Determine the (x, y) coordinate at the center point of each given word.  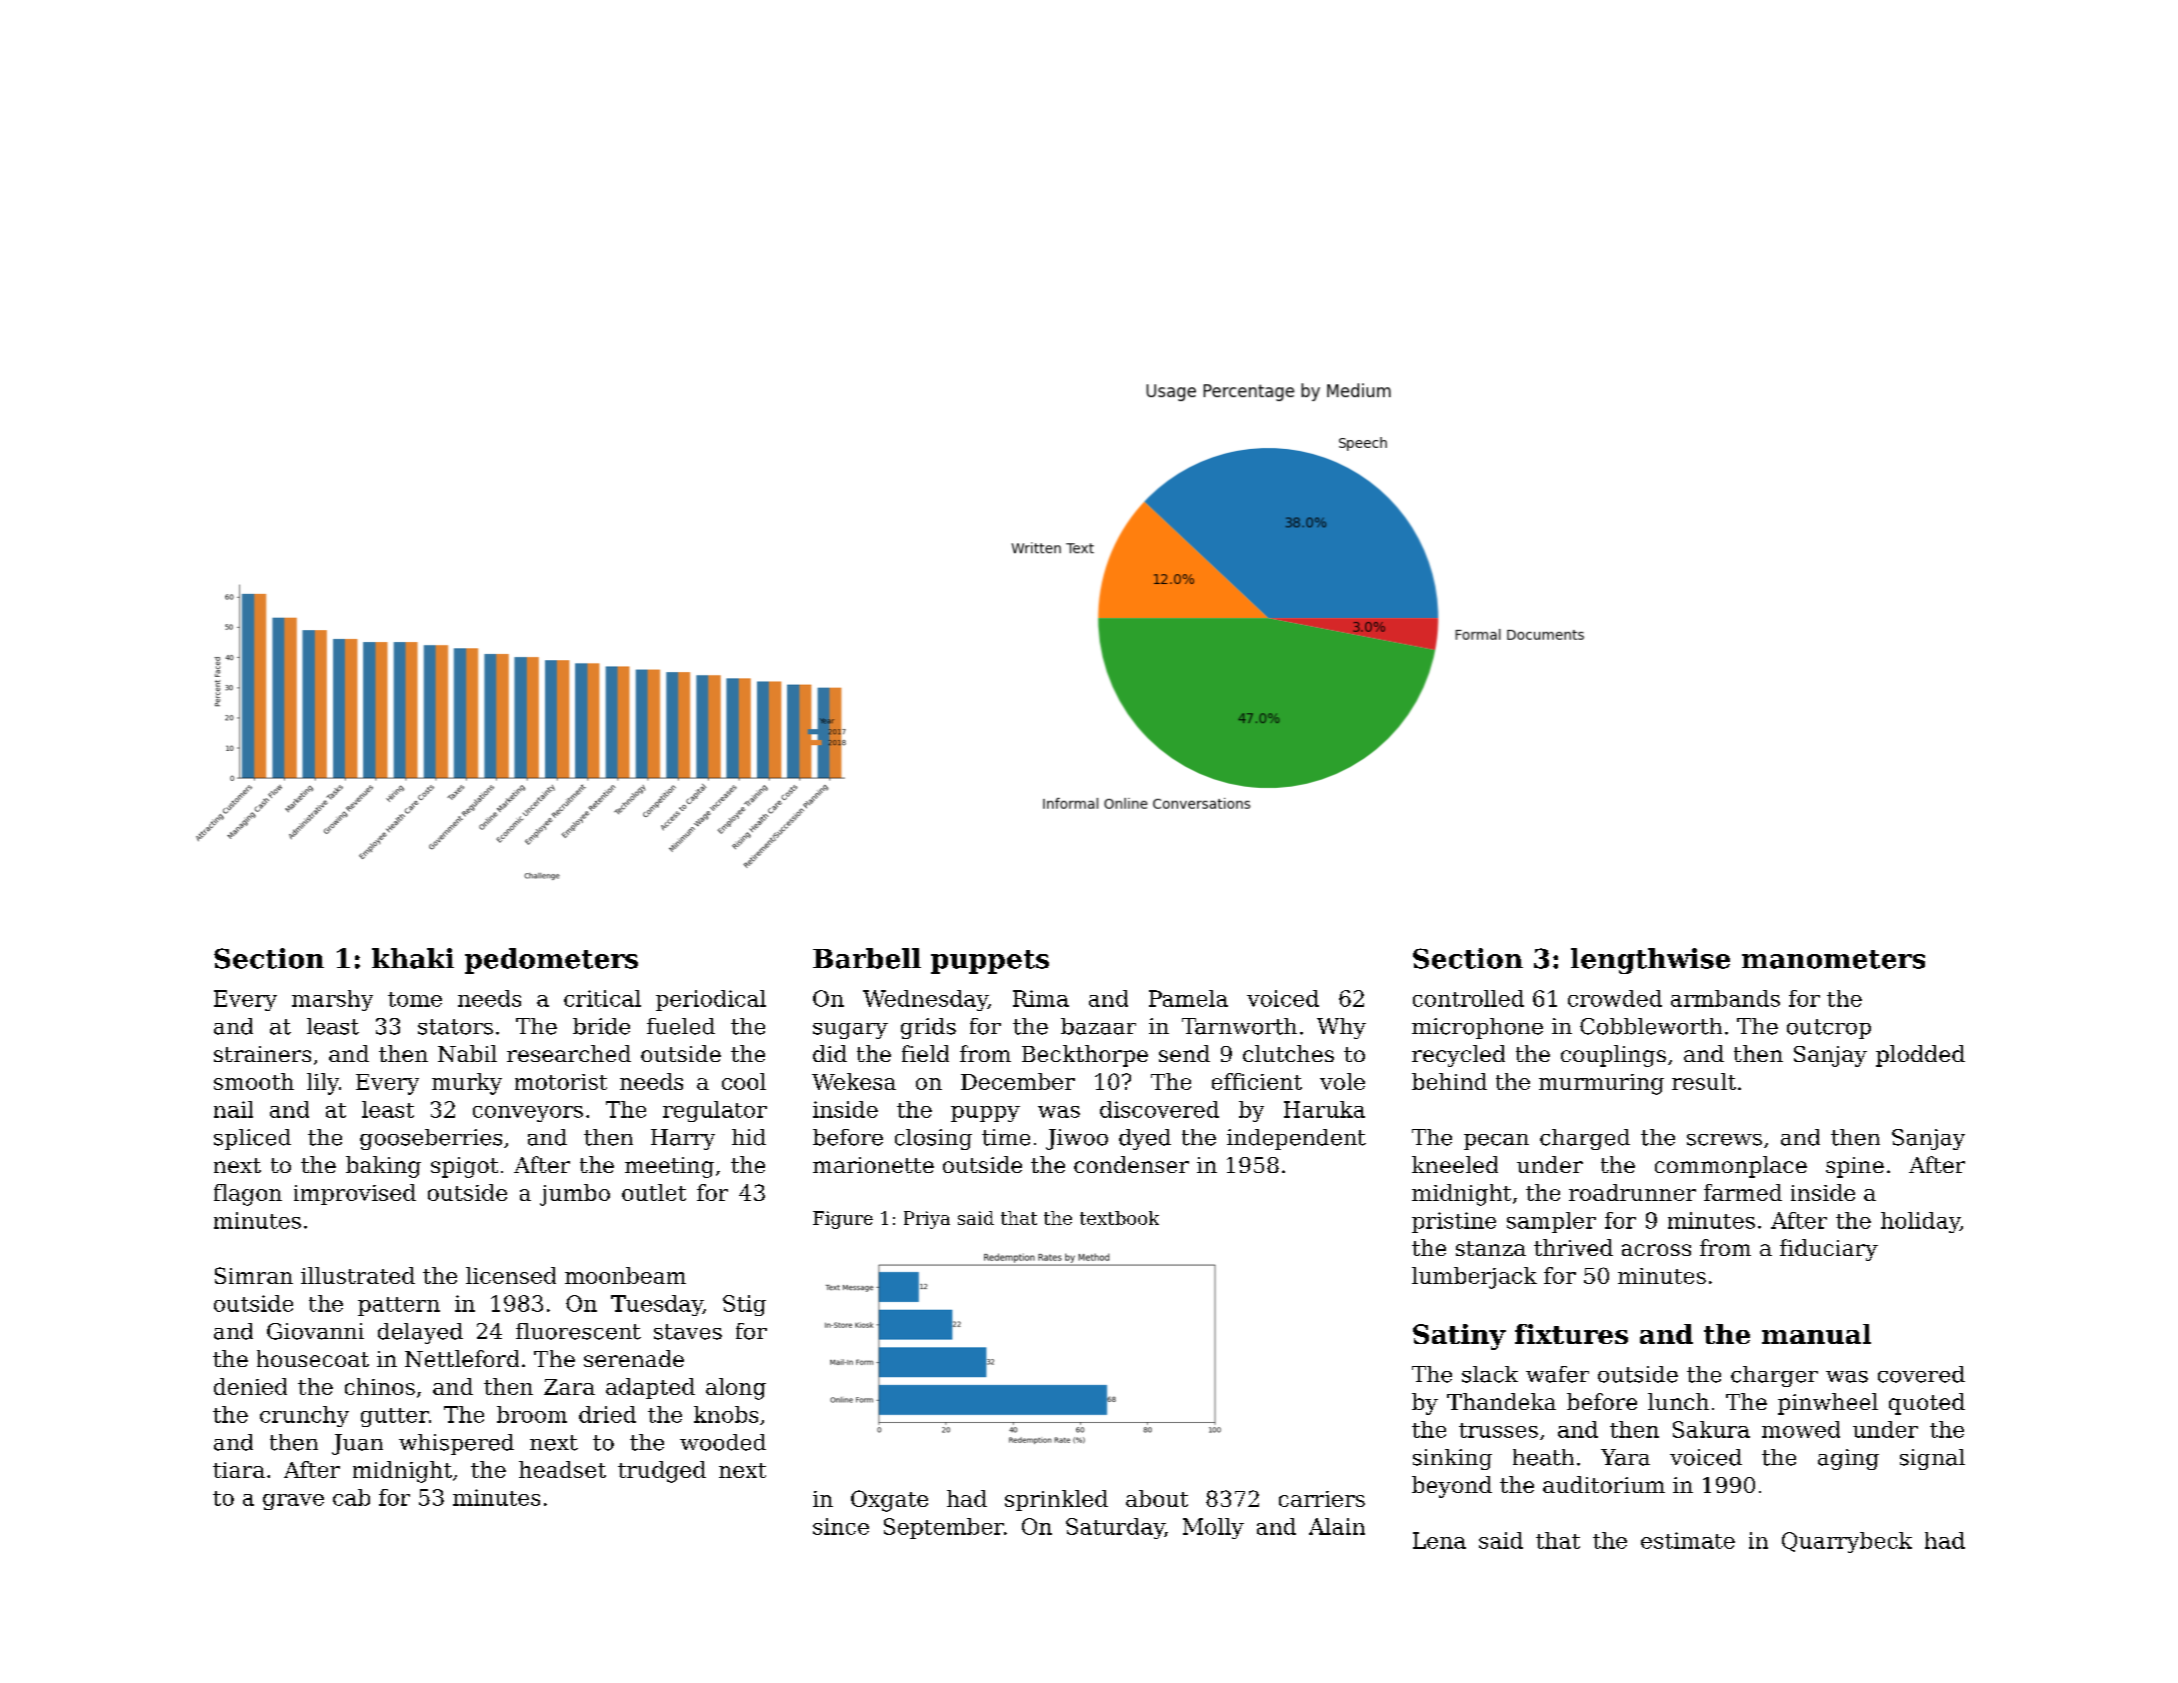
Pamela (1188, 998)
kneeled (1455, 1164)
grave (293, 1502)
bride (601, 1026)
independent (1296, 1139)
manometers (1833, 959)
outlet (654, 1192)
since (841, 1526)
